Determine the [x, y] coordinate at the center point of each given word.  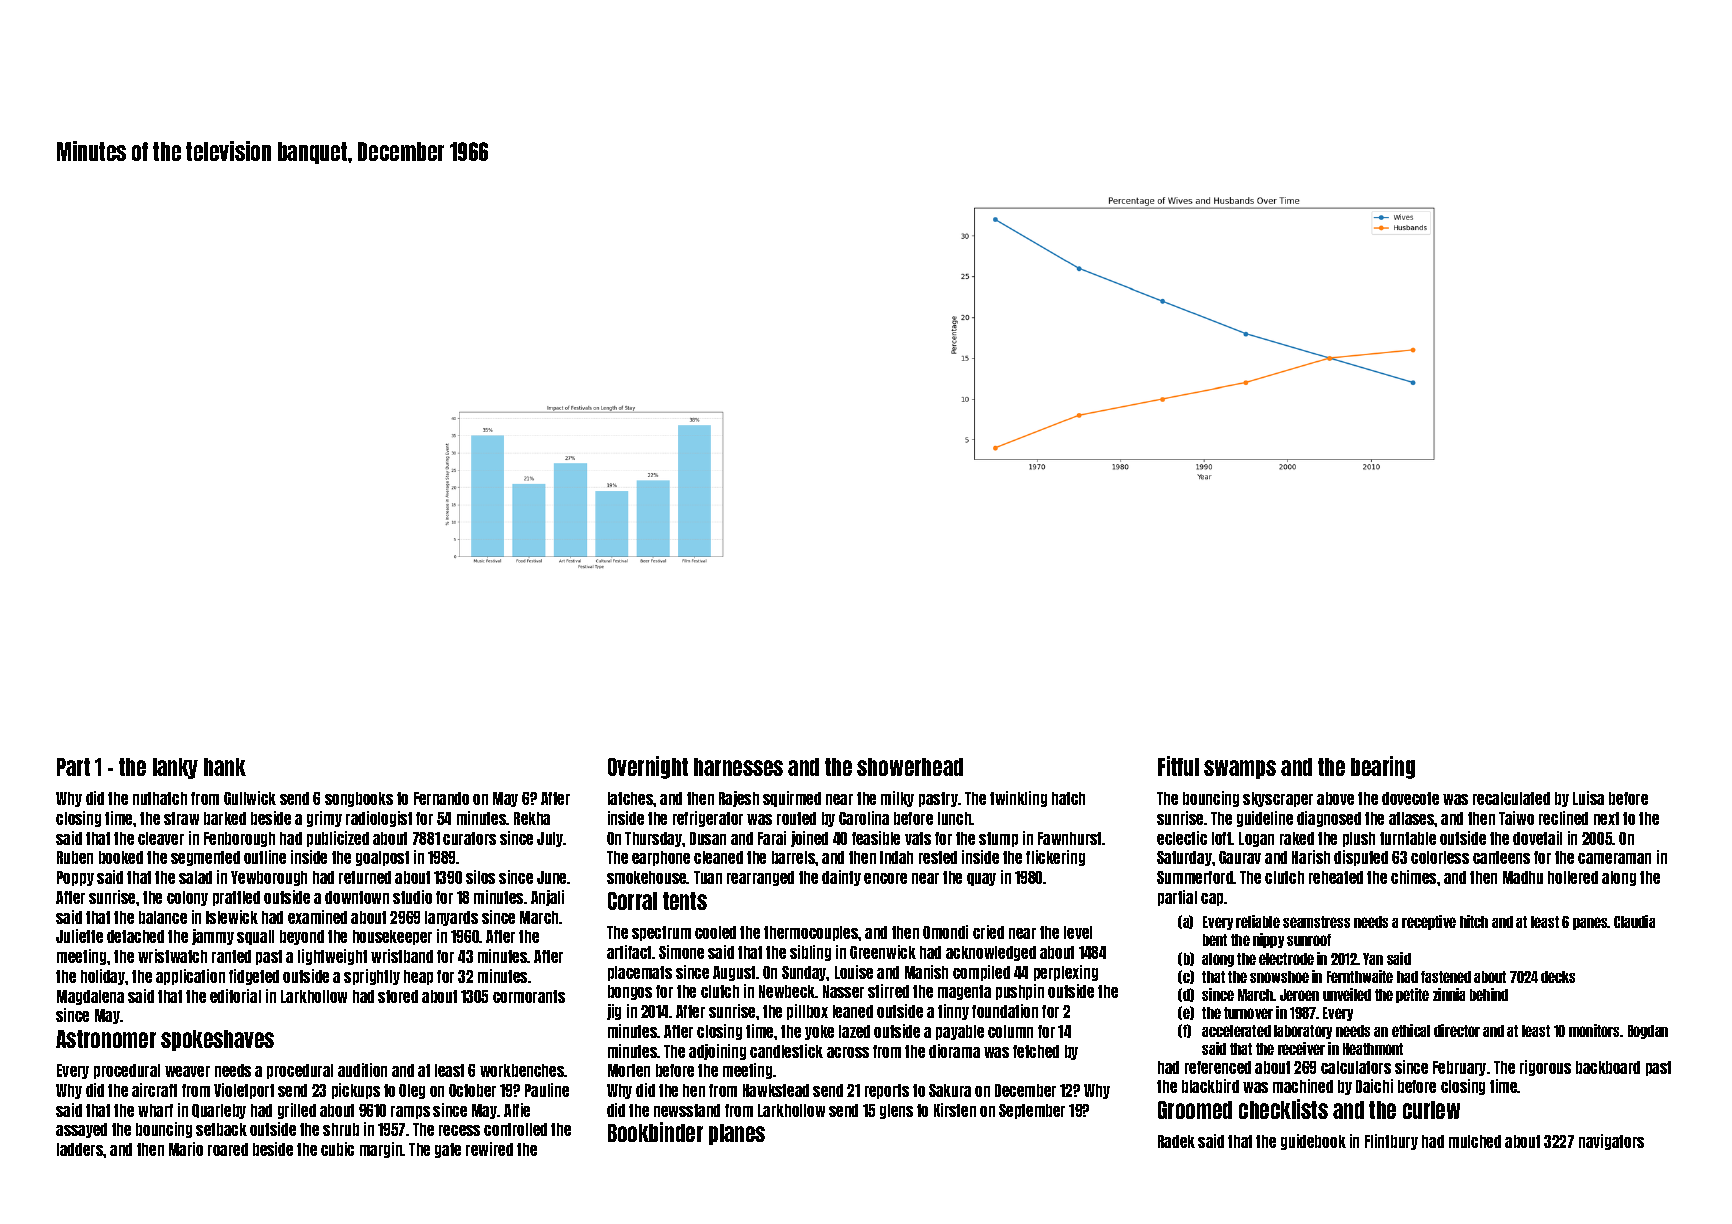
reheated [1336, 877]
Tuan [708, 877]
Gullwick [250, 798]
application [190, 977]
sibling [810, 953]
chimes [1413, 877]
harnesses [738, 767]
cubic [337, 1149]
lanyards [451, 918]
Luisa [1588, 798]
